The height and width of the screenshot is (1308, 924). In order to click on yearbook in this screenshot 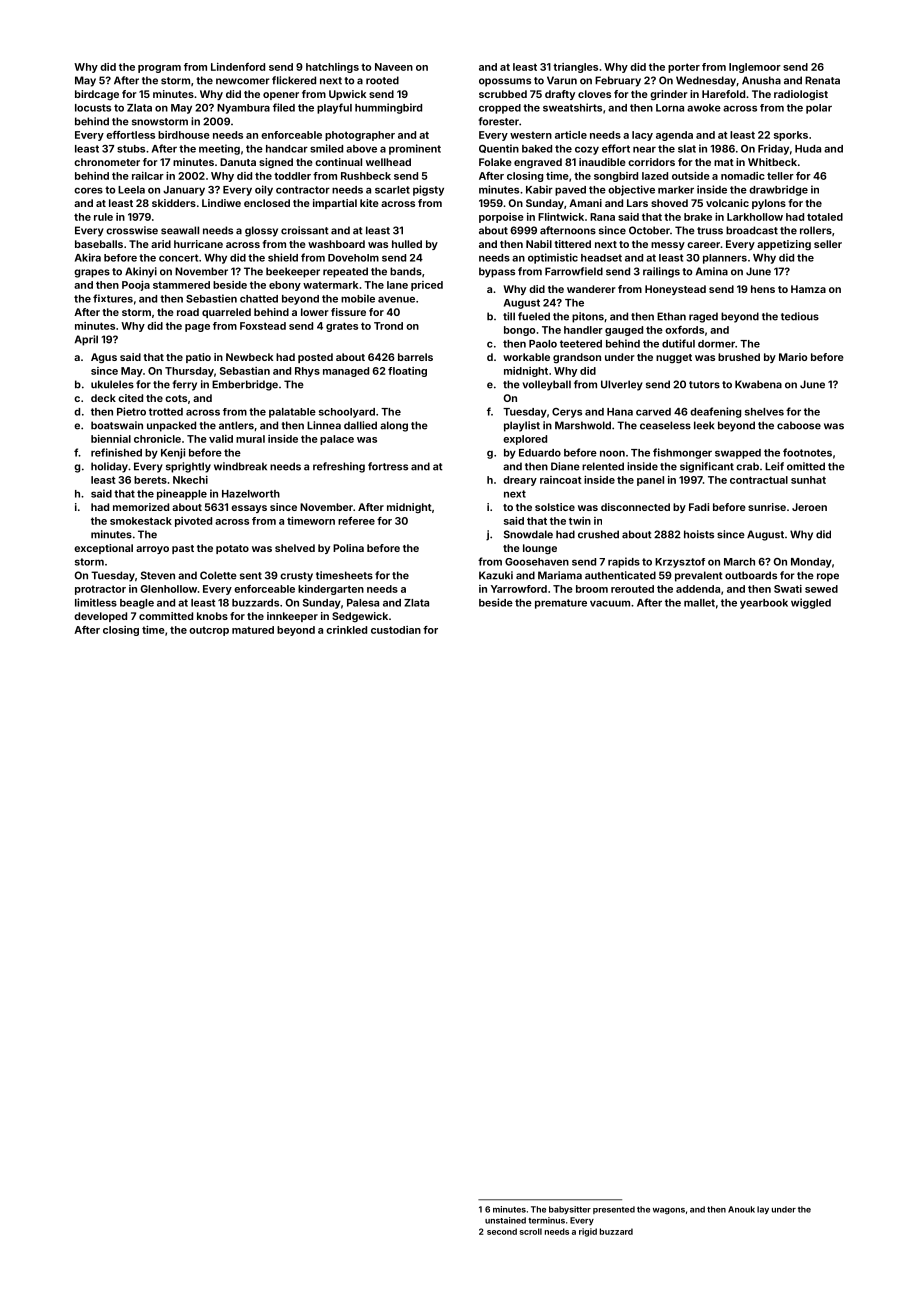, I will do `click(764, 604)`.
